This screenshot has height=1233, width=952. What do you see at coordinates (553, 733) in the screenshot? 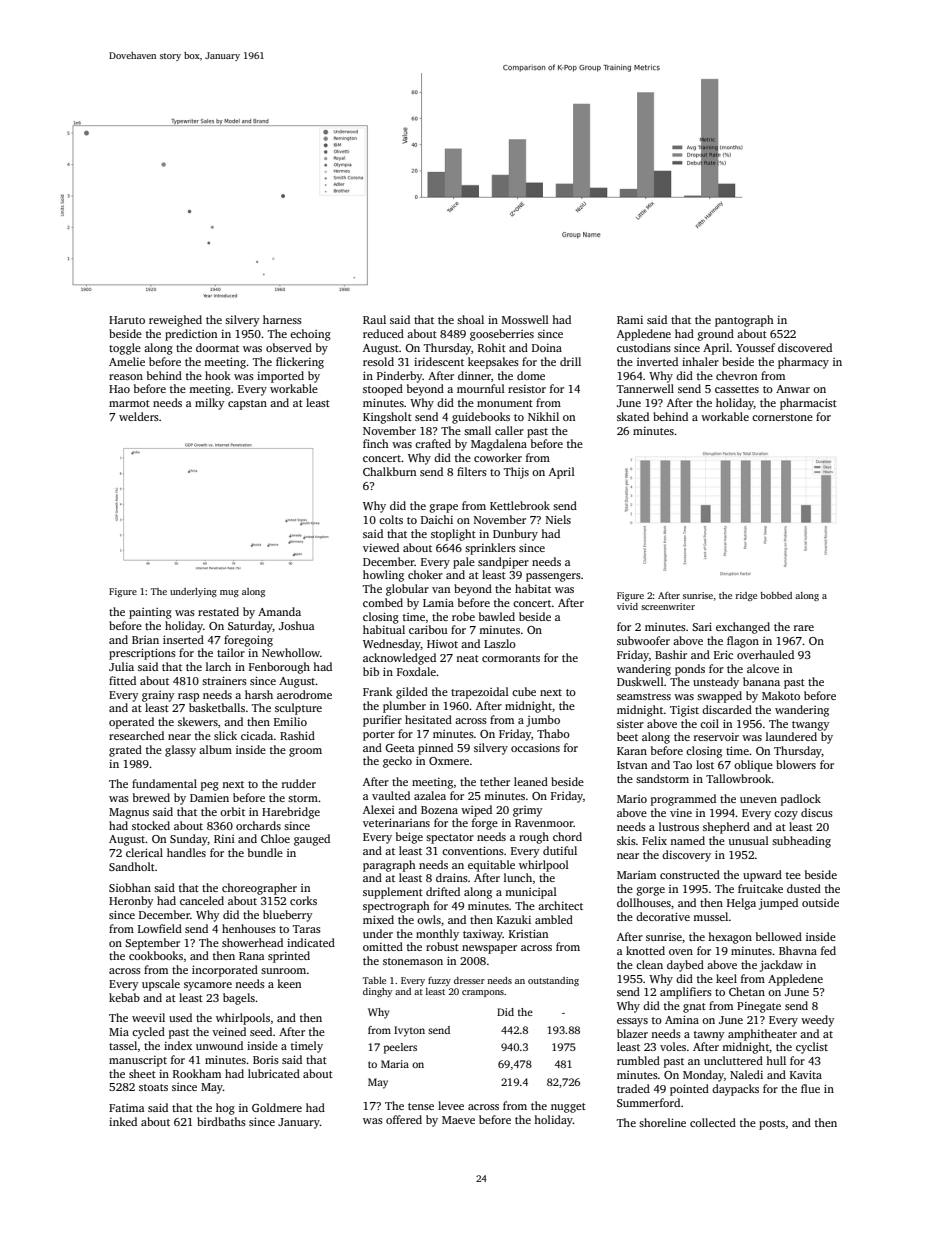
I see `Thabo` at bounding box center [553, 733].
